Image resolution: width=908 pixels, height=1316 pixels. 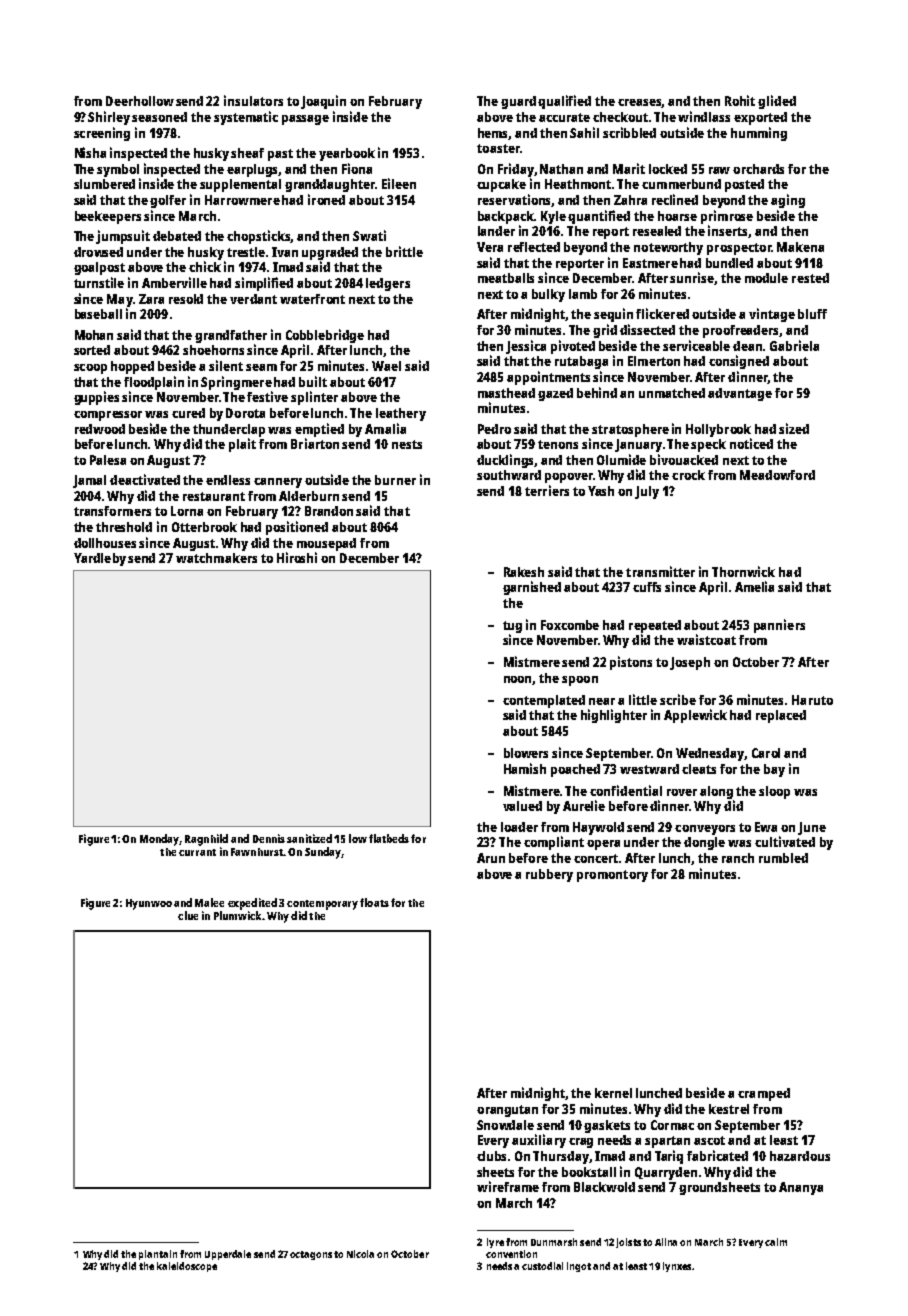 I want to click on convention, so click(x=511, y=1254).
